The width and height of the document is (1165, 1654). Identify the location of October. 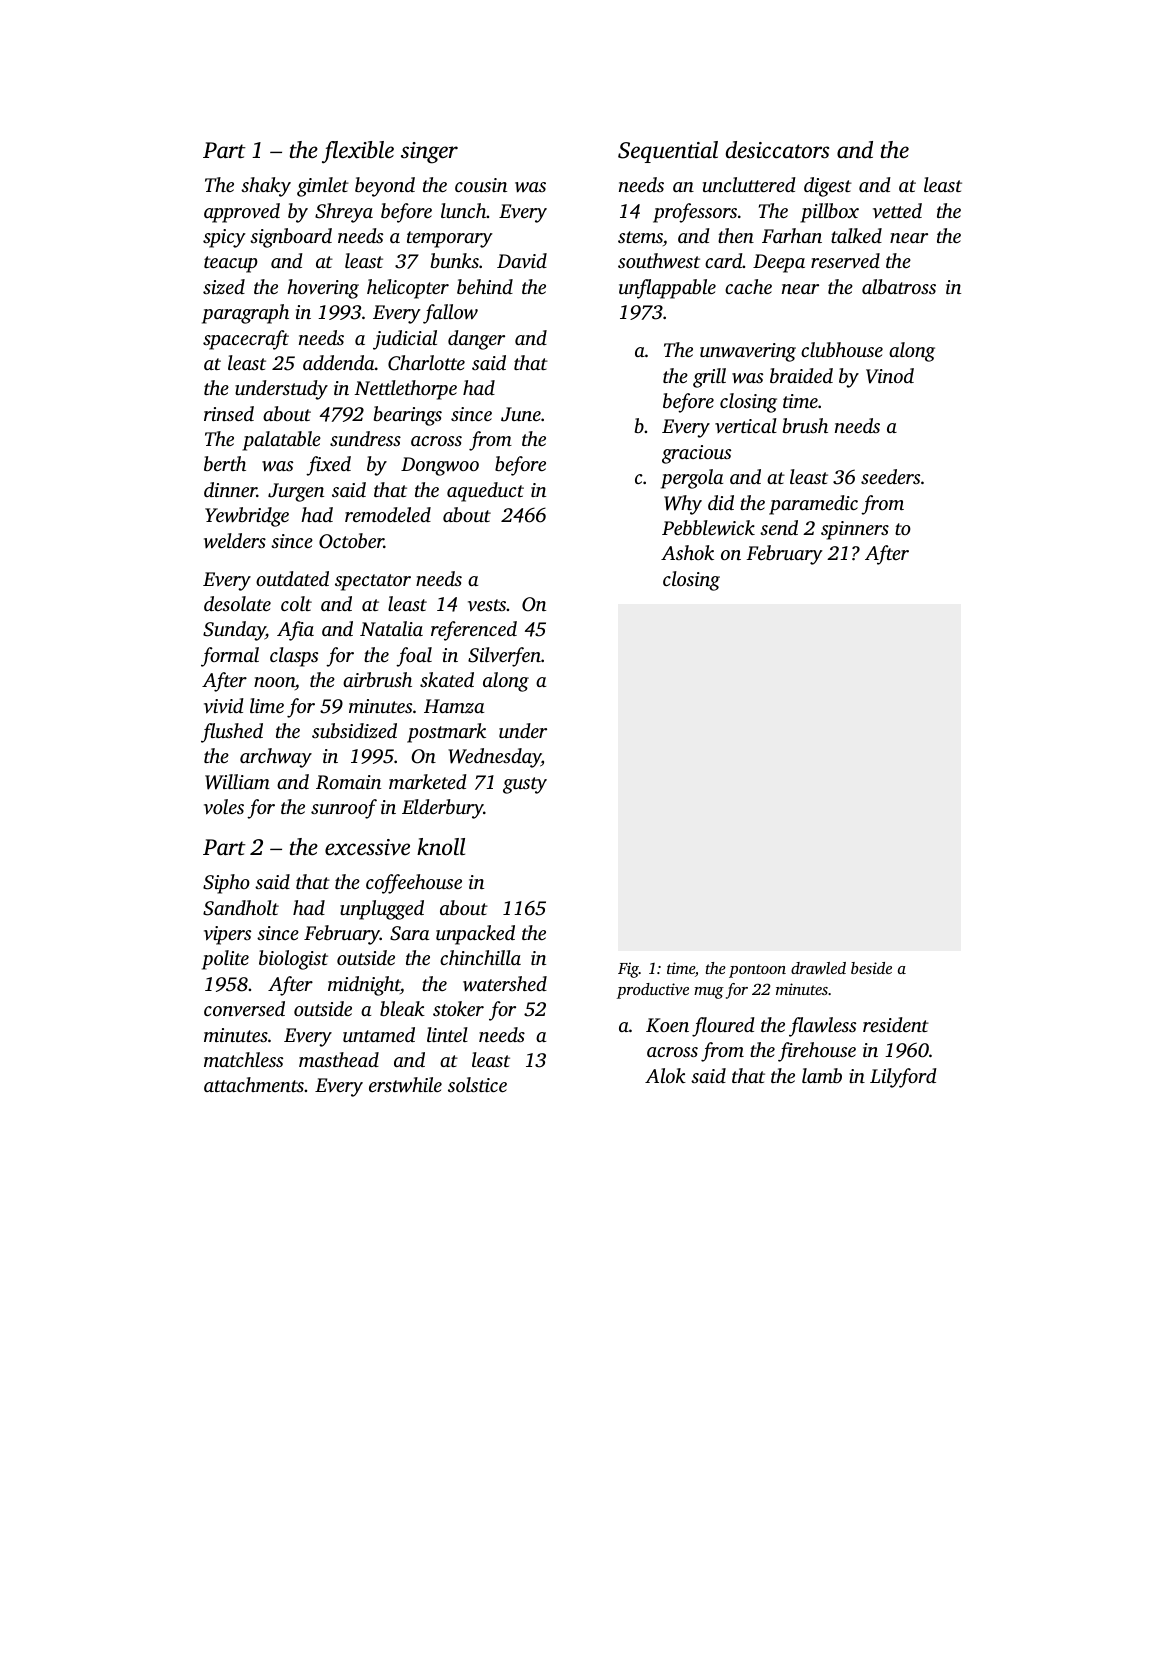
(351, 541).
